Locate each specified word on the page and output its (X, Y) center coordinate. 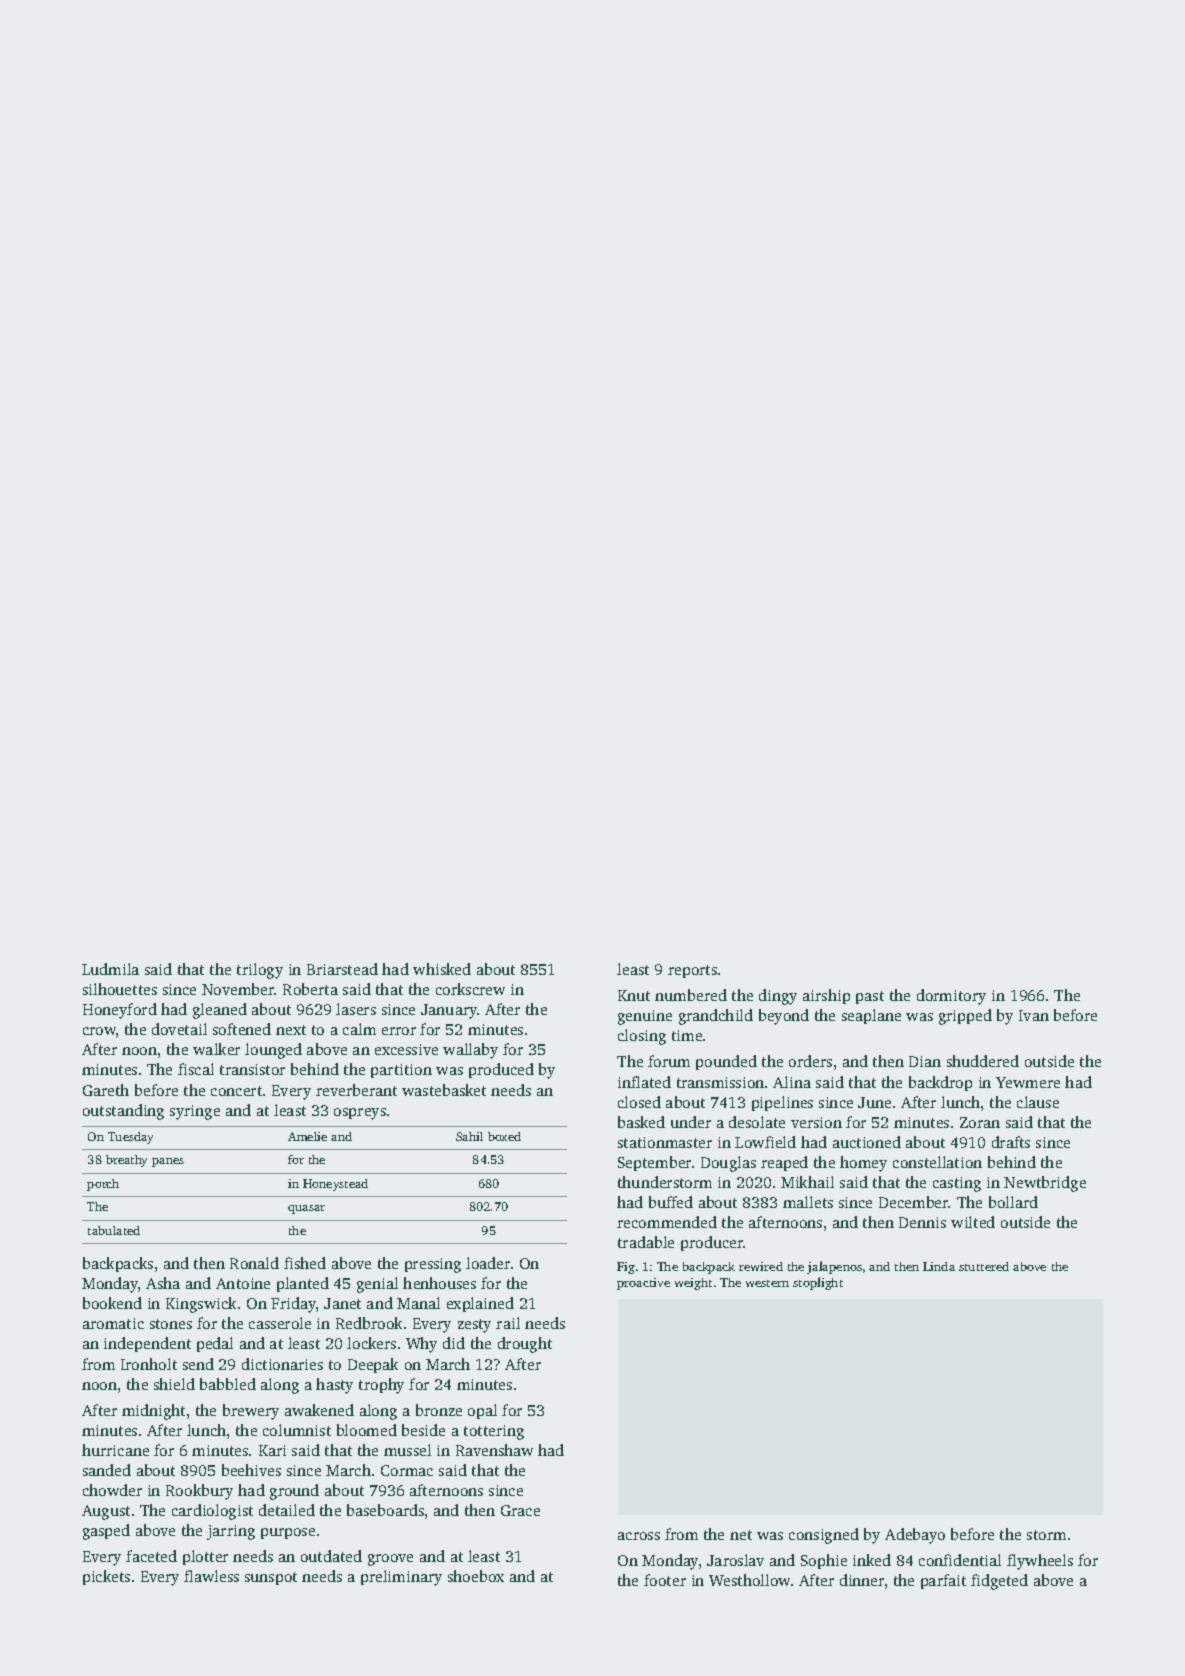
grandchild (716, 1017)
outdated (331, 1556)
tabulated (114, 1230)
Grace (520, 1510)
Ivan (1034, 1015)
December (914, 1202)
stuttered (984, 1266)
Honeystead (335, 1185)
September (654, 1163)
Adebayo (915, 1536)
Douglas (728, 1164)
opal (482, 1411)
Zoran (980, 1122)
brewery (251, 1412)
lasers (356, 1009)
